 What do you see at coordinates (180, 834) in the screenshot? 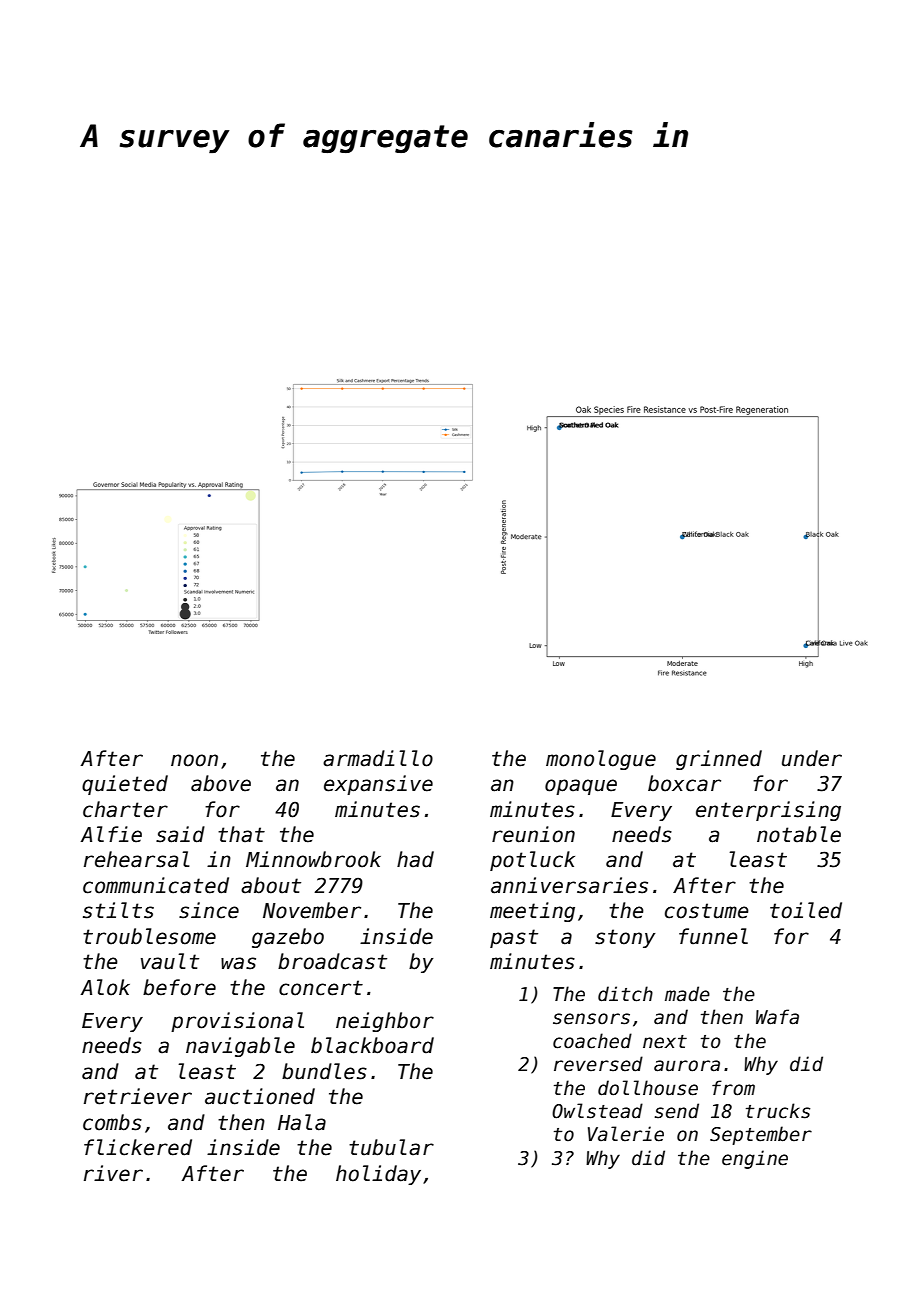
I see `said` at bounding box center [180, 834].
